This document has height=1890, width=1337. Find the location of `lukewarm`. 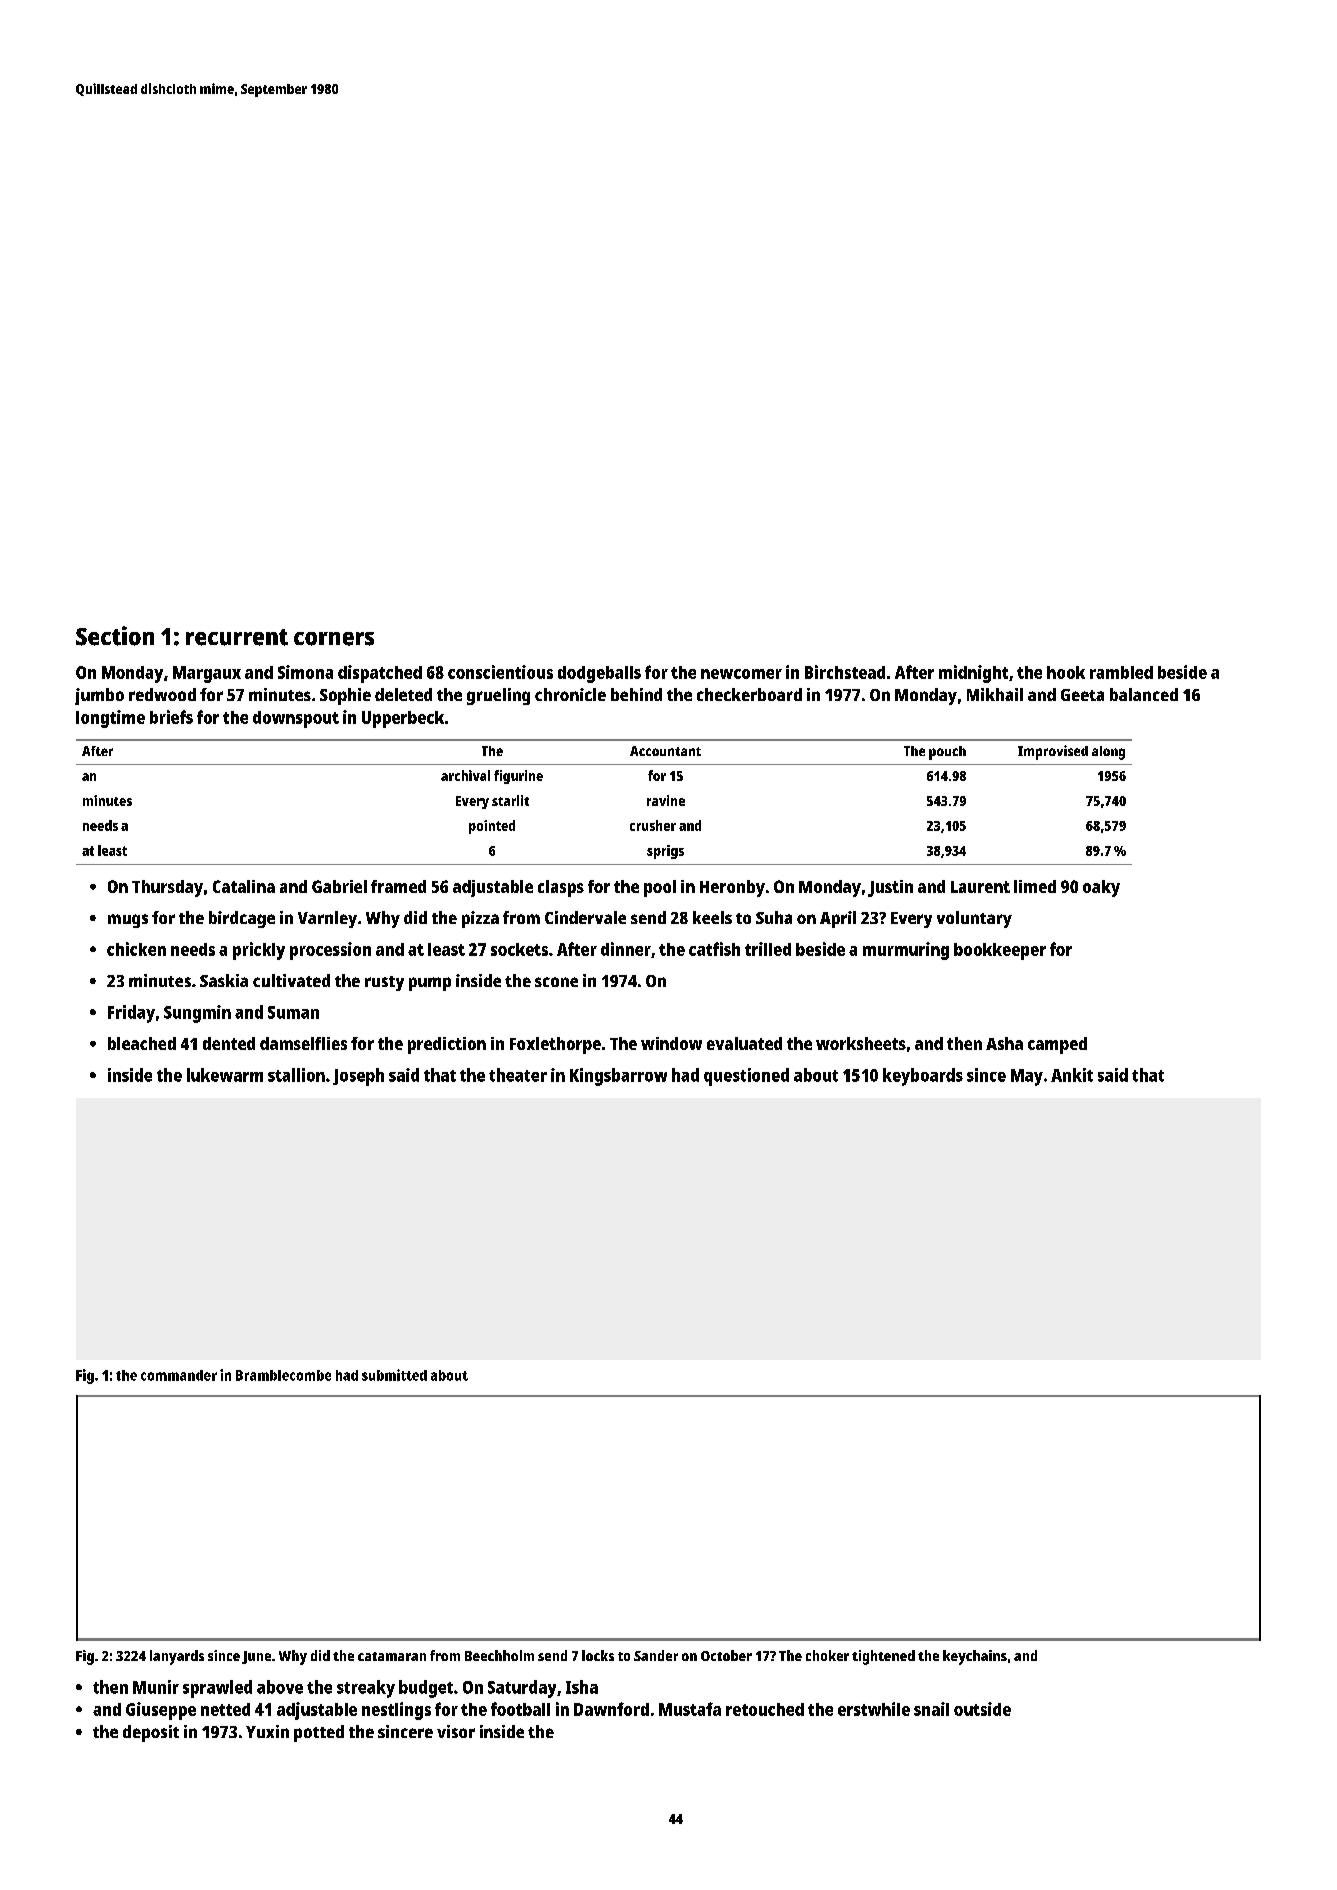

lukewarm is located at coordinates (225, 1075).
